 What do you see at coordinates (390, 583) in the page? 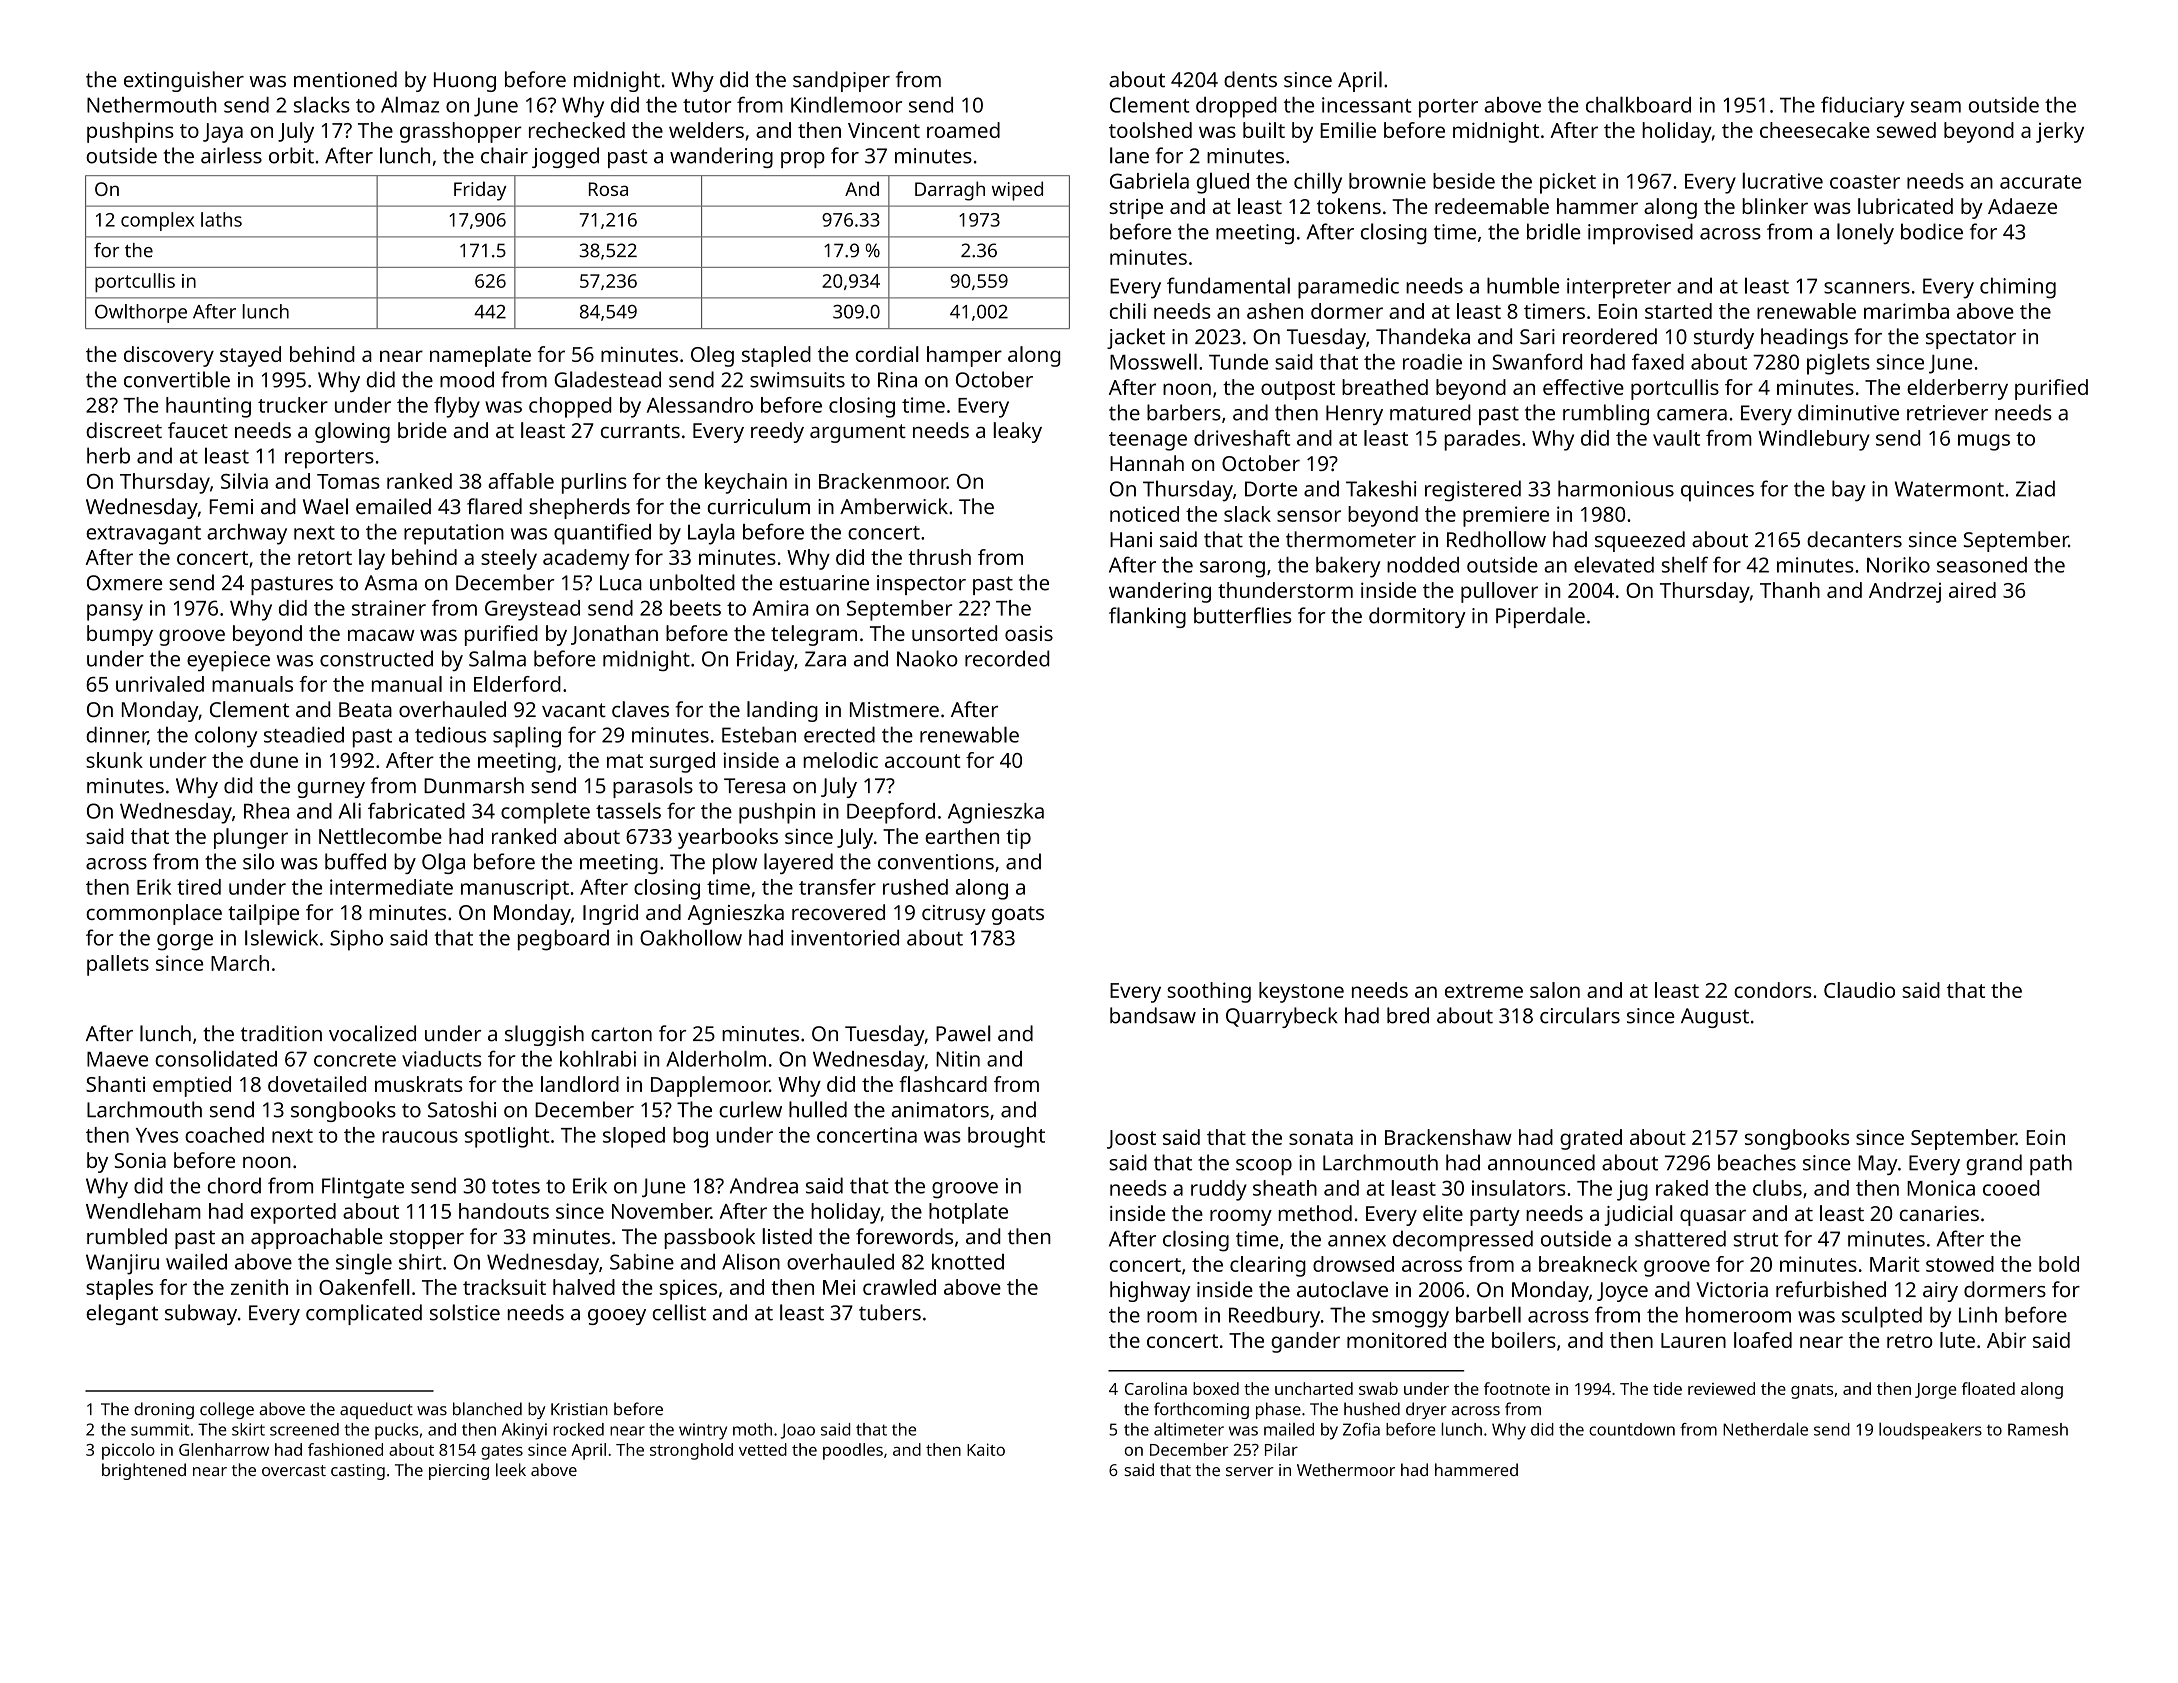
I see `Asma` at bounding box center [390, 583].
